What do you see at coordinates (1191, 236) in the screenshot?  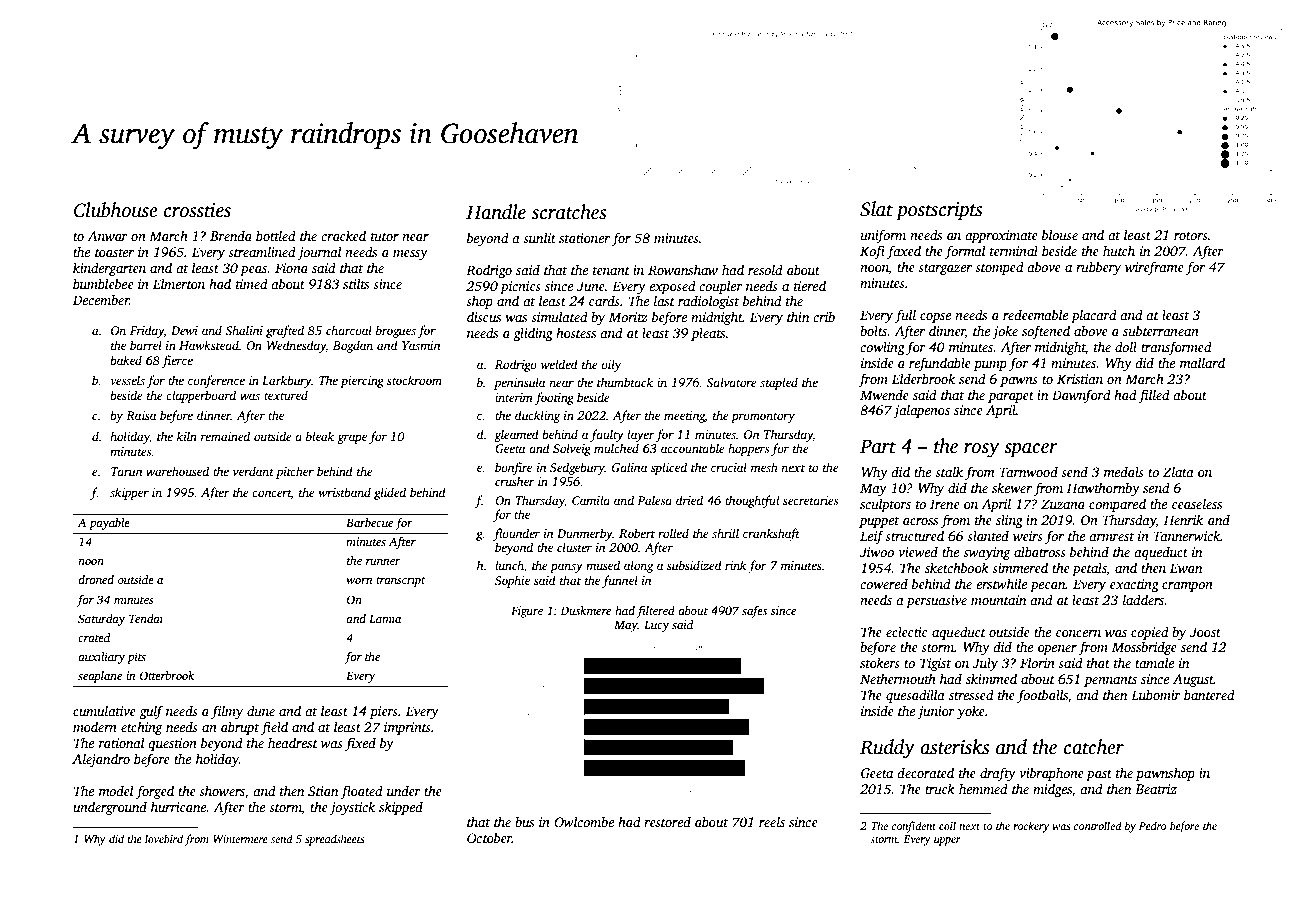 I see `rotors` at bounding box center [1191, 236].
